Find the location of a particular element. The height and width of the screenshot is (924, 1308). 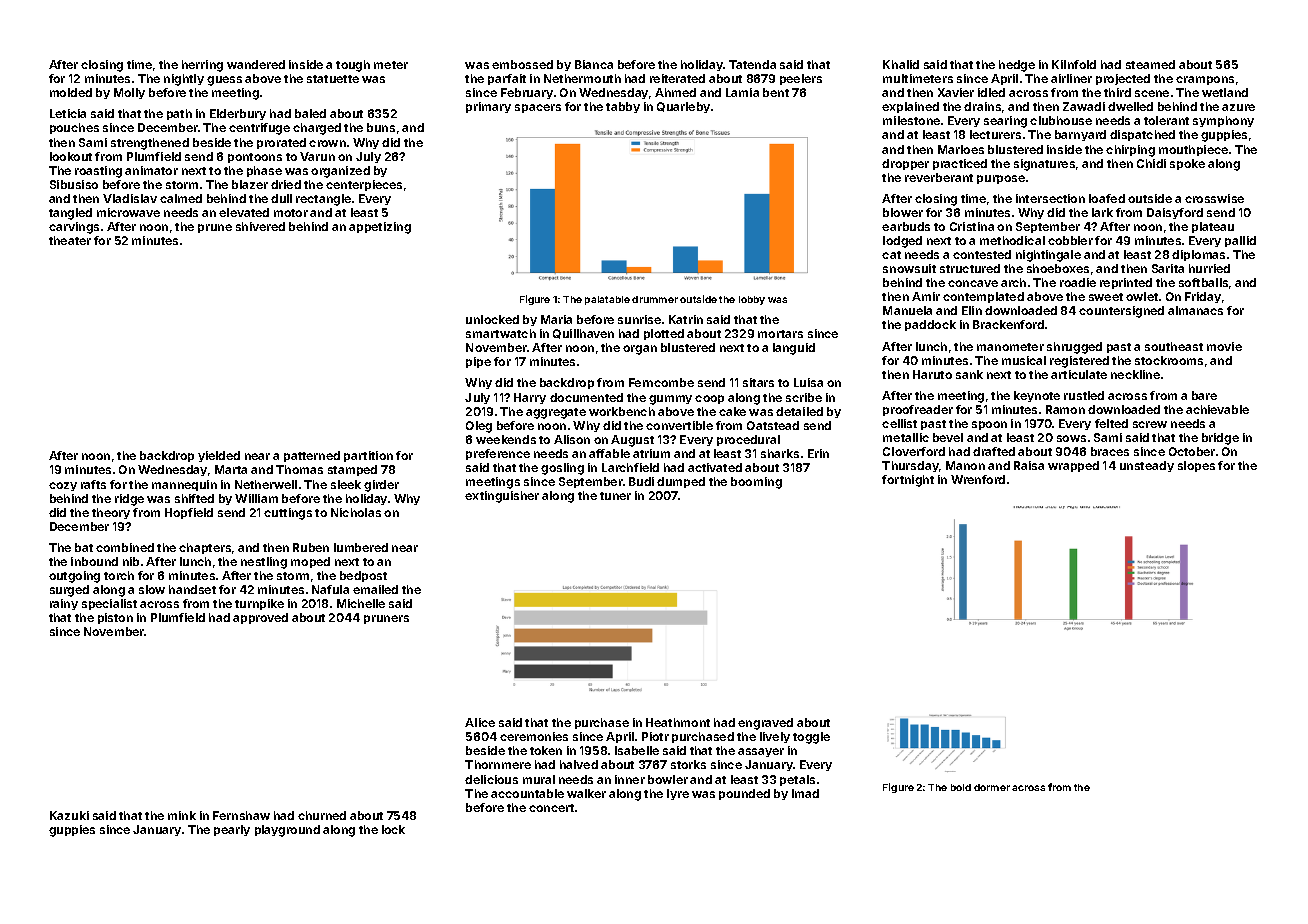

Tatenda is located at coordinates (752, 64).
